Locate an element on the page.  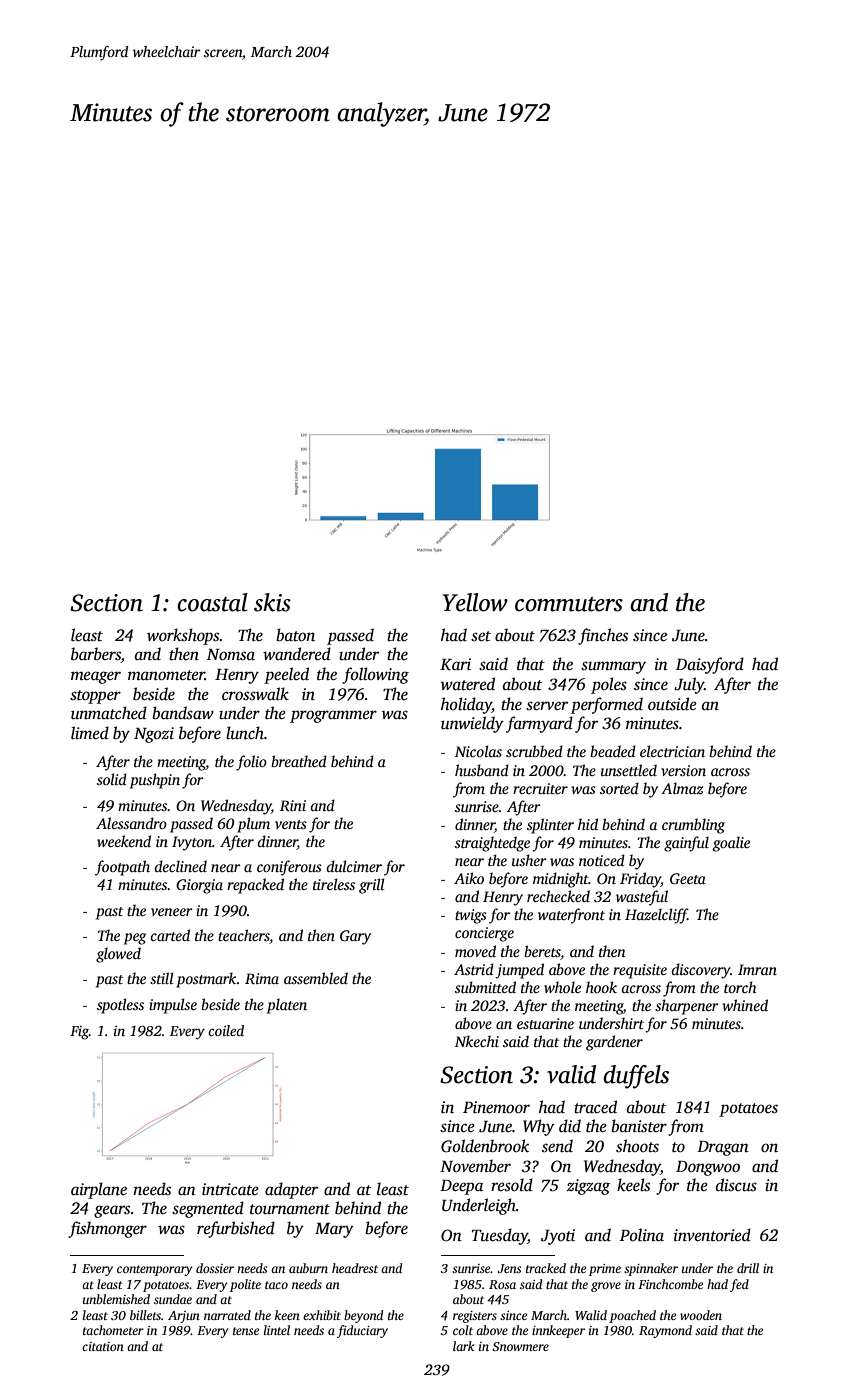
gears is located at coordinates (112, 1211).
